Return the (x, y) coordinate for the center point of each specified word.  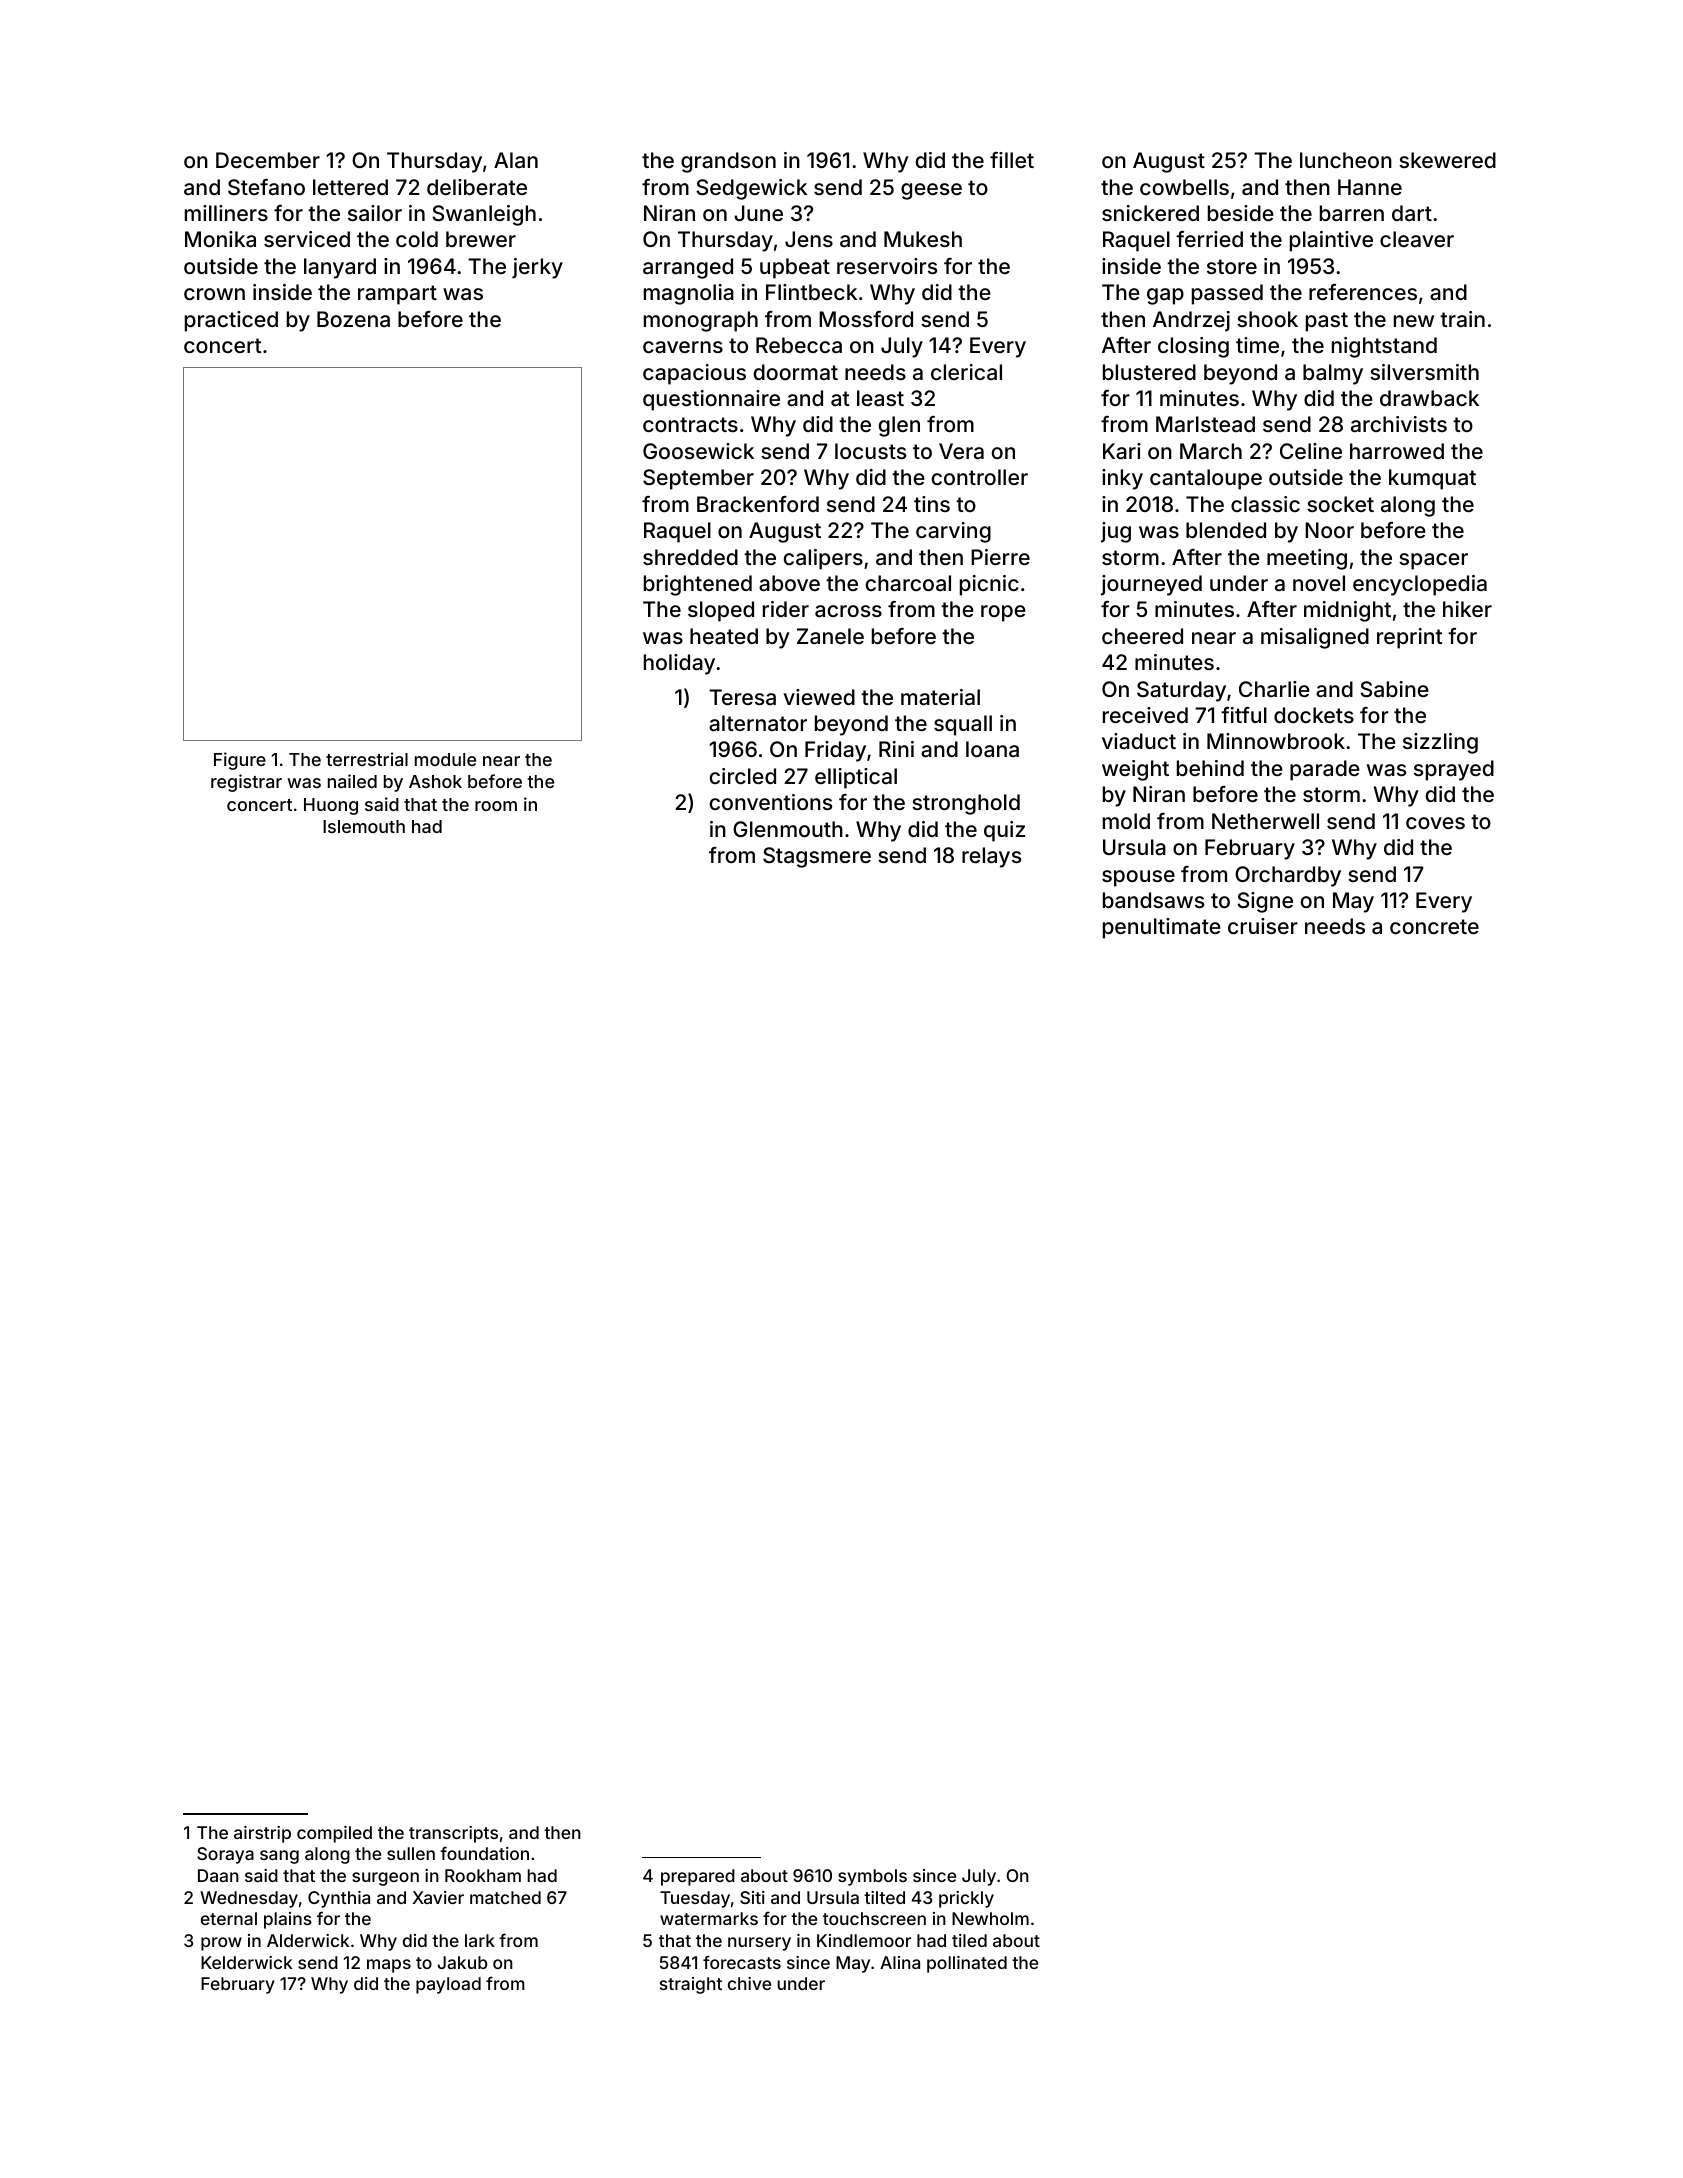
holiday (679, 664)
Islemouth (364, 826)
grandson (728, 162)
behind (1210, 768)
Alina (900, 1962)
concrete (1434, 926)
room (496, 806)
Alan (516, 160)
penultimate (1162, 928)
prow (221, 1944)
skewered (1447, 160)
